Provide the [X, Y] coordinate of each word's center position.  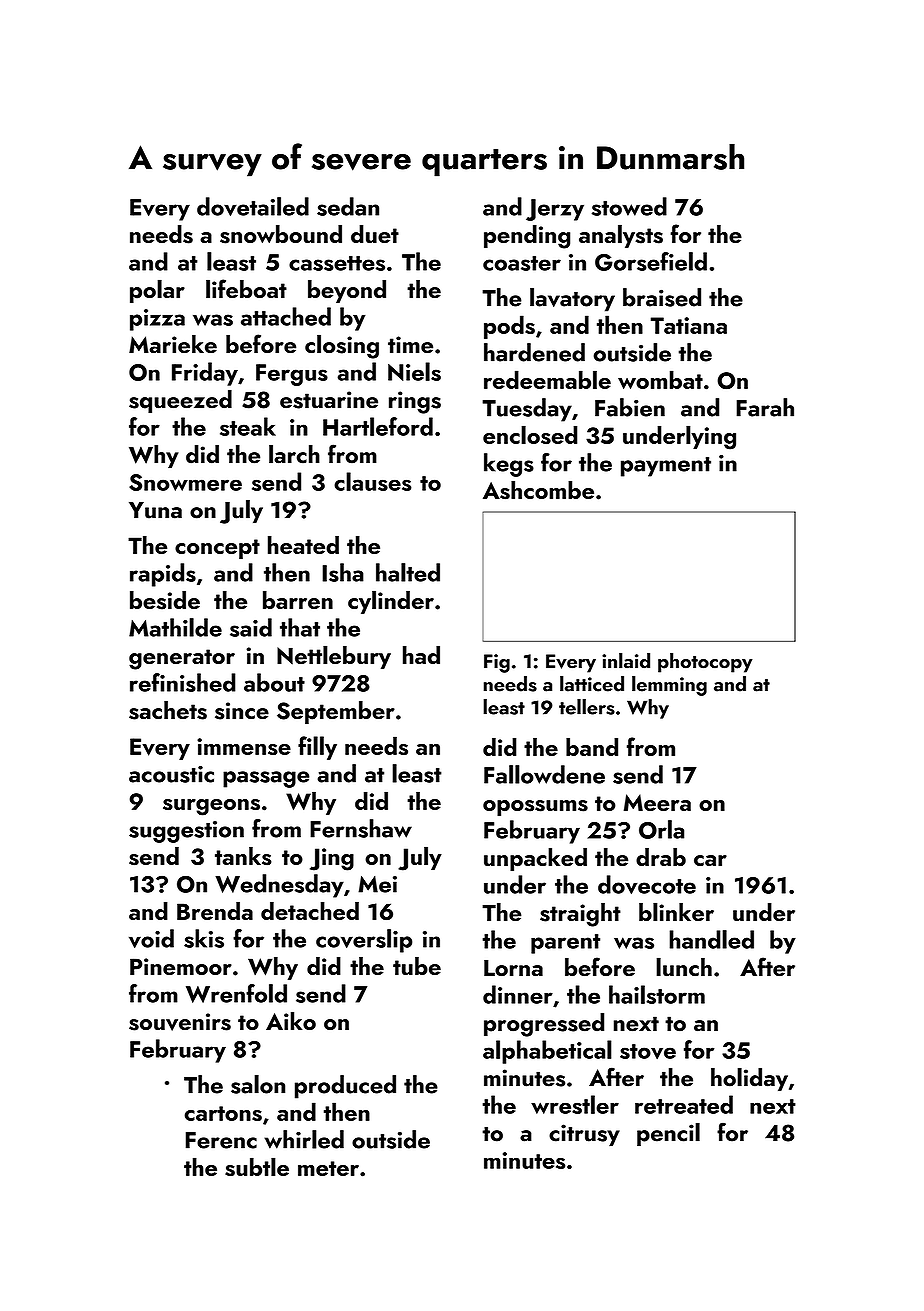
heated [303, 545]
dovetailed [253, 206]
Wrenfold [236, 993]
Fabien [630, 407]
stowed [629, 206]
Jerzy [555, 210]
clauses [373, 481]
